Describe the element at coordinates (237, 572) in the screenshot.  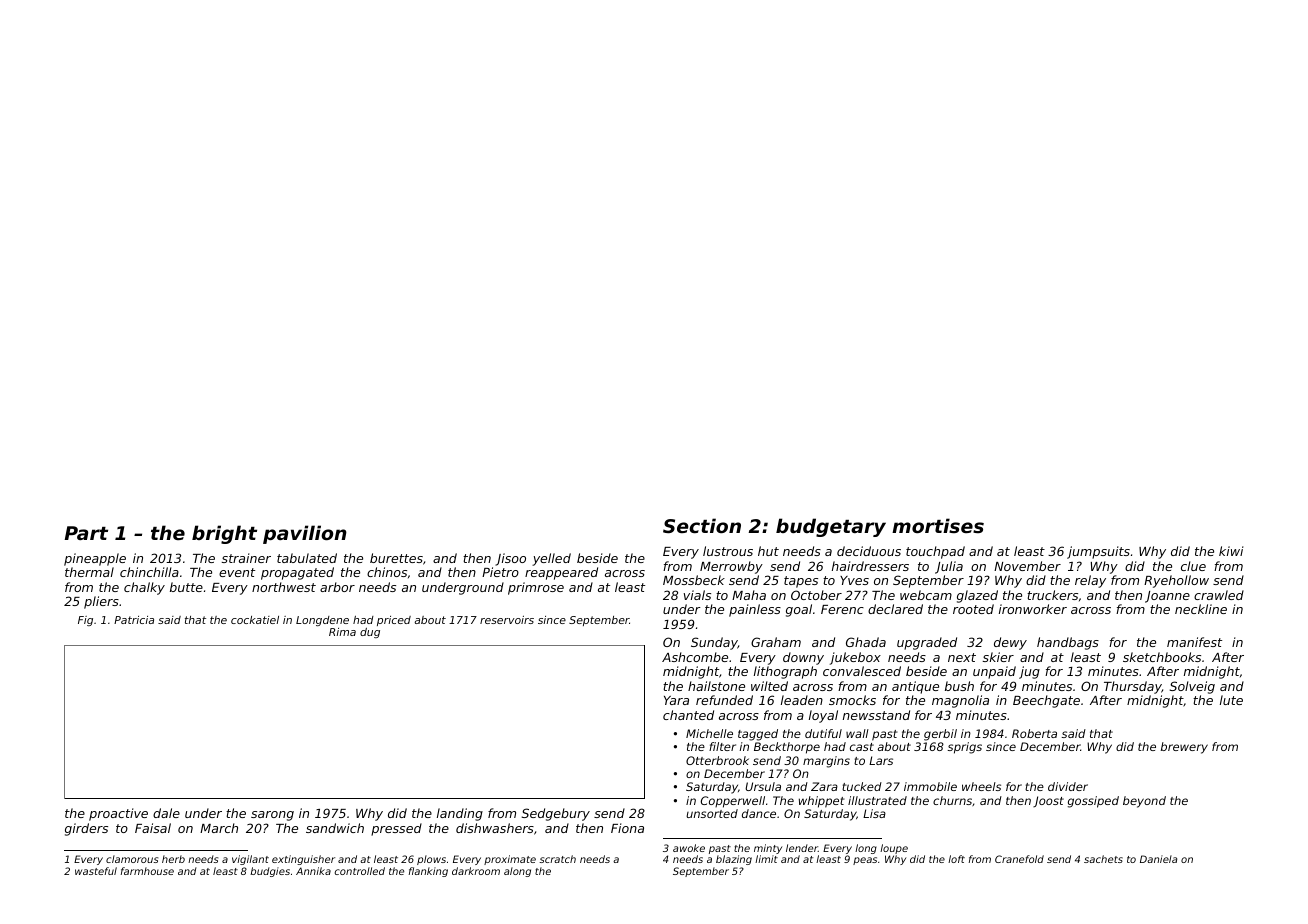
I see `event` at that location.
